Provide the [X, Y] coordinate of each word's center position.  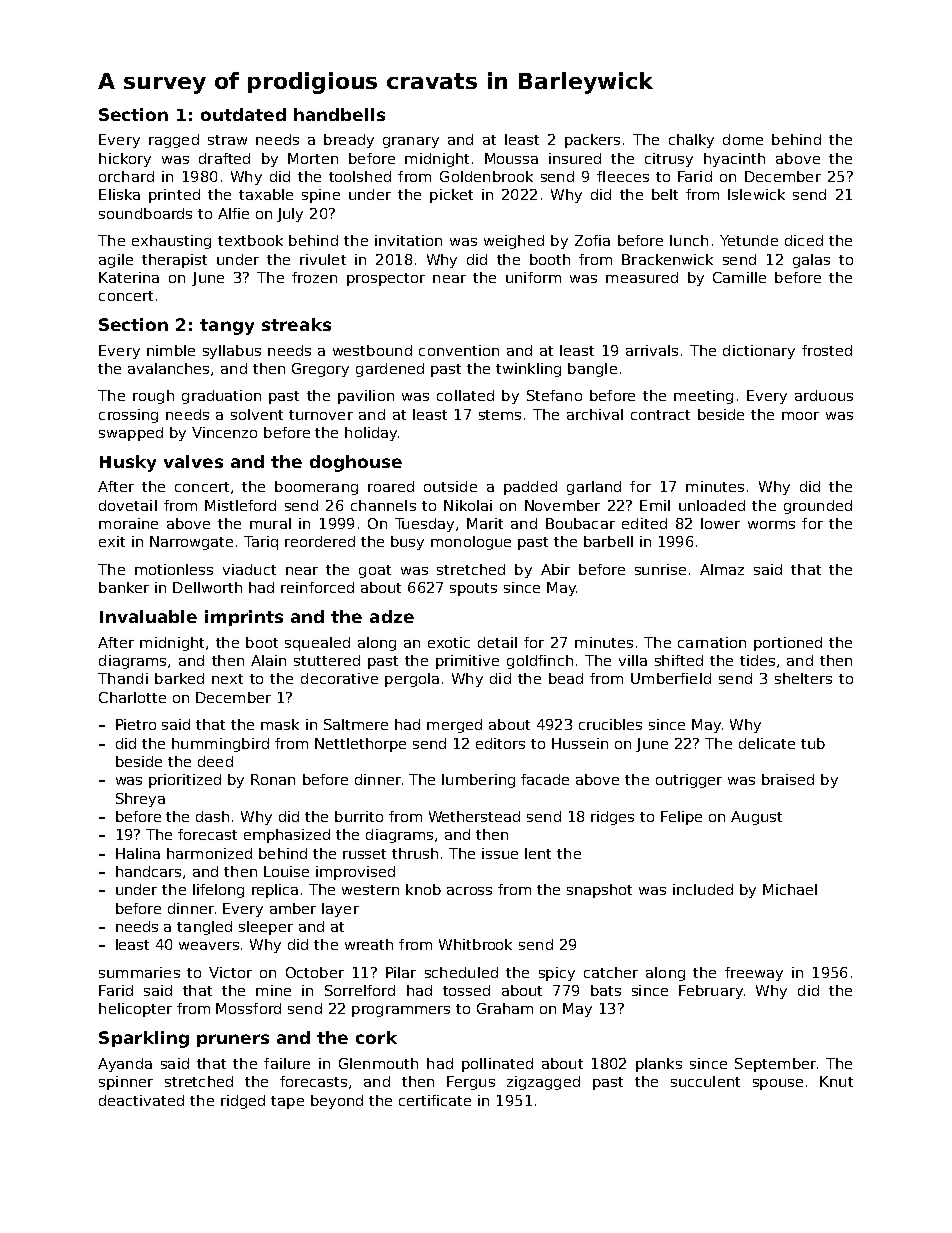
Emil [655, 505]
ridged [243, 1102]
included [703, 889]
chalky [691, 141]
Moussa [511, 158]
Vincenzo [224, 432]
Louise [286, 871]
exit [112, 541]
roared [391, 486]
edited [644, 523]
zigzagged [543, 1083]
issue [500, 853]
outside [450, 486]
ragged [174, 141]
